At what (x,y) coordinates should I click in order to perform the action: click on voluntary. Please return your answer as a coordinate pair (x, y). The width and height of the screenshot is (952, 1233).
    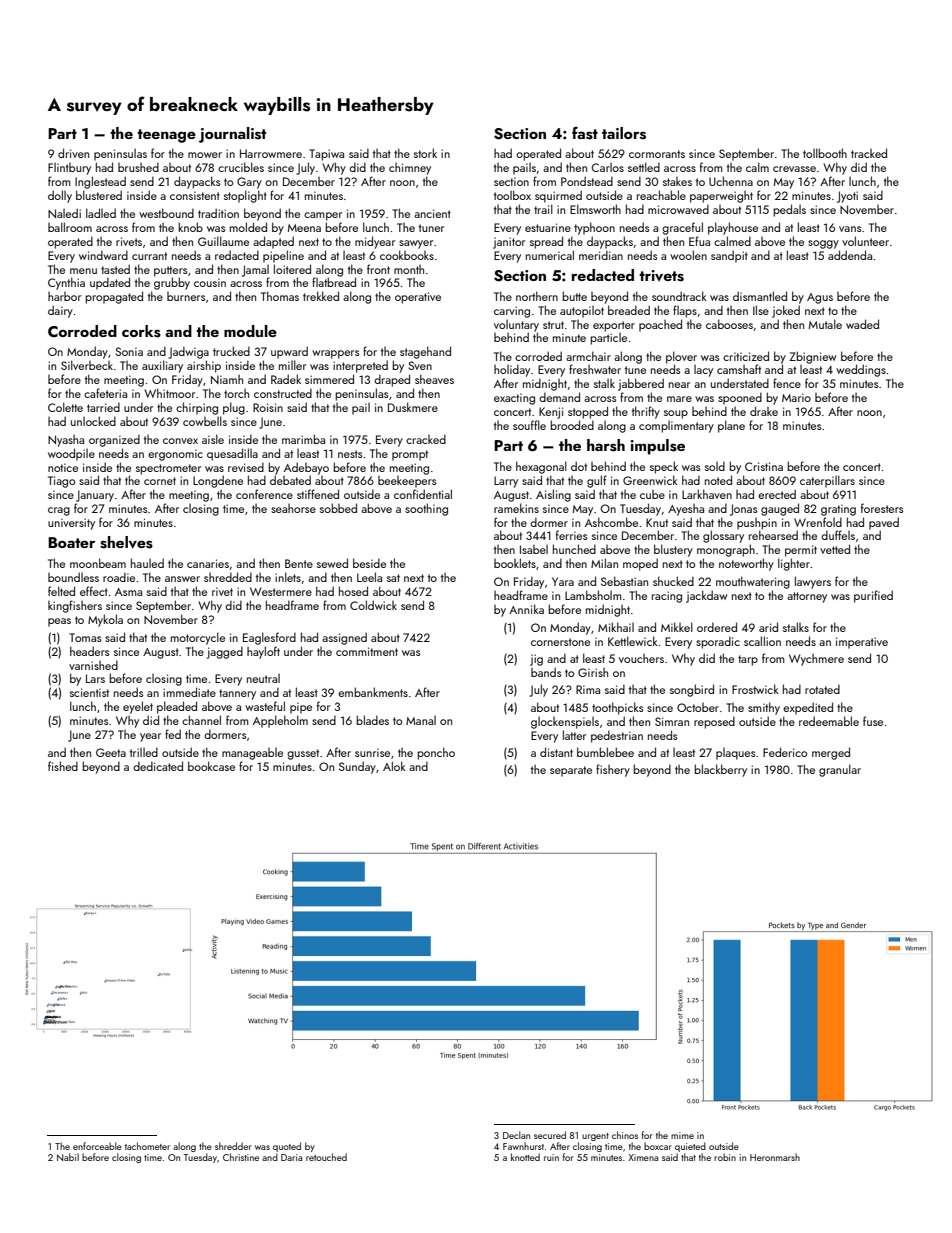
    Looking at the image, I should click on (516, 326).
